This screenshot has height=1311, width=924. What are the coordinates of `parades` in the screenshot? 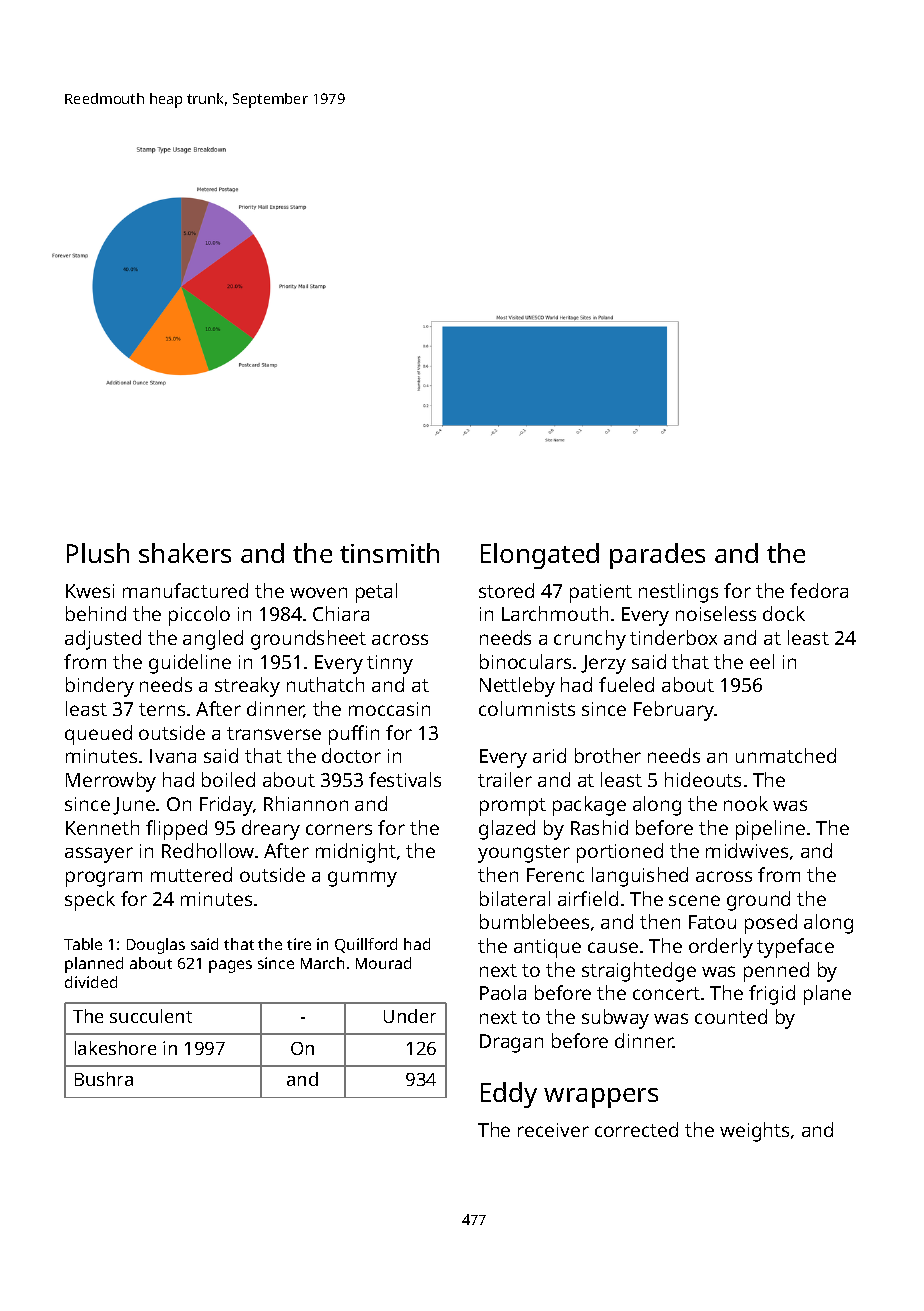 It's located at (657, 556).
